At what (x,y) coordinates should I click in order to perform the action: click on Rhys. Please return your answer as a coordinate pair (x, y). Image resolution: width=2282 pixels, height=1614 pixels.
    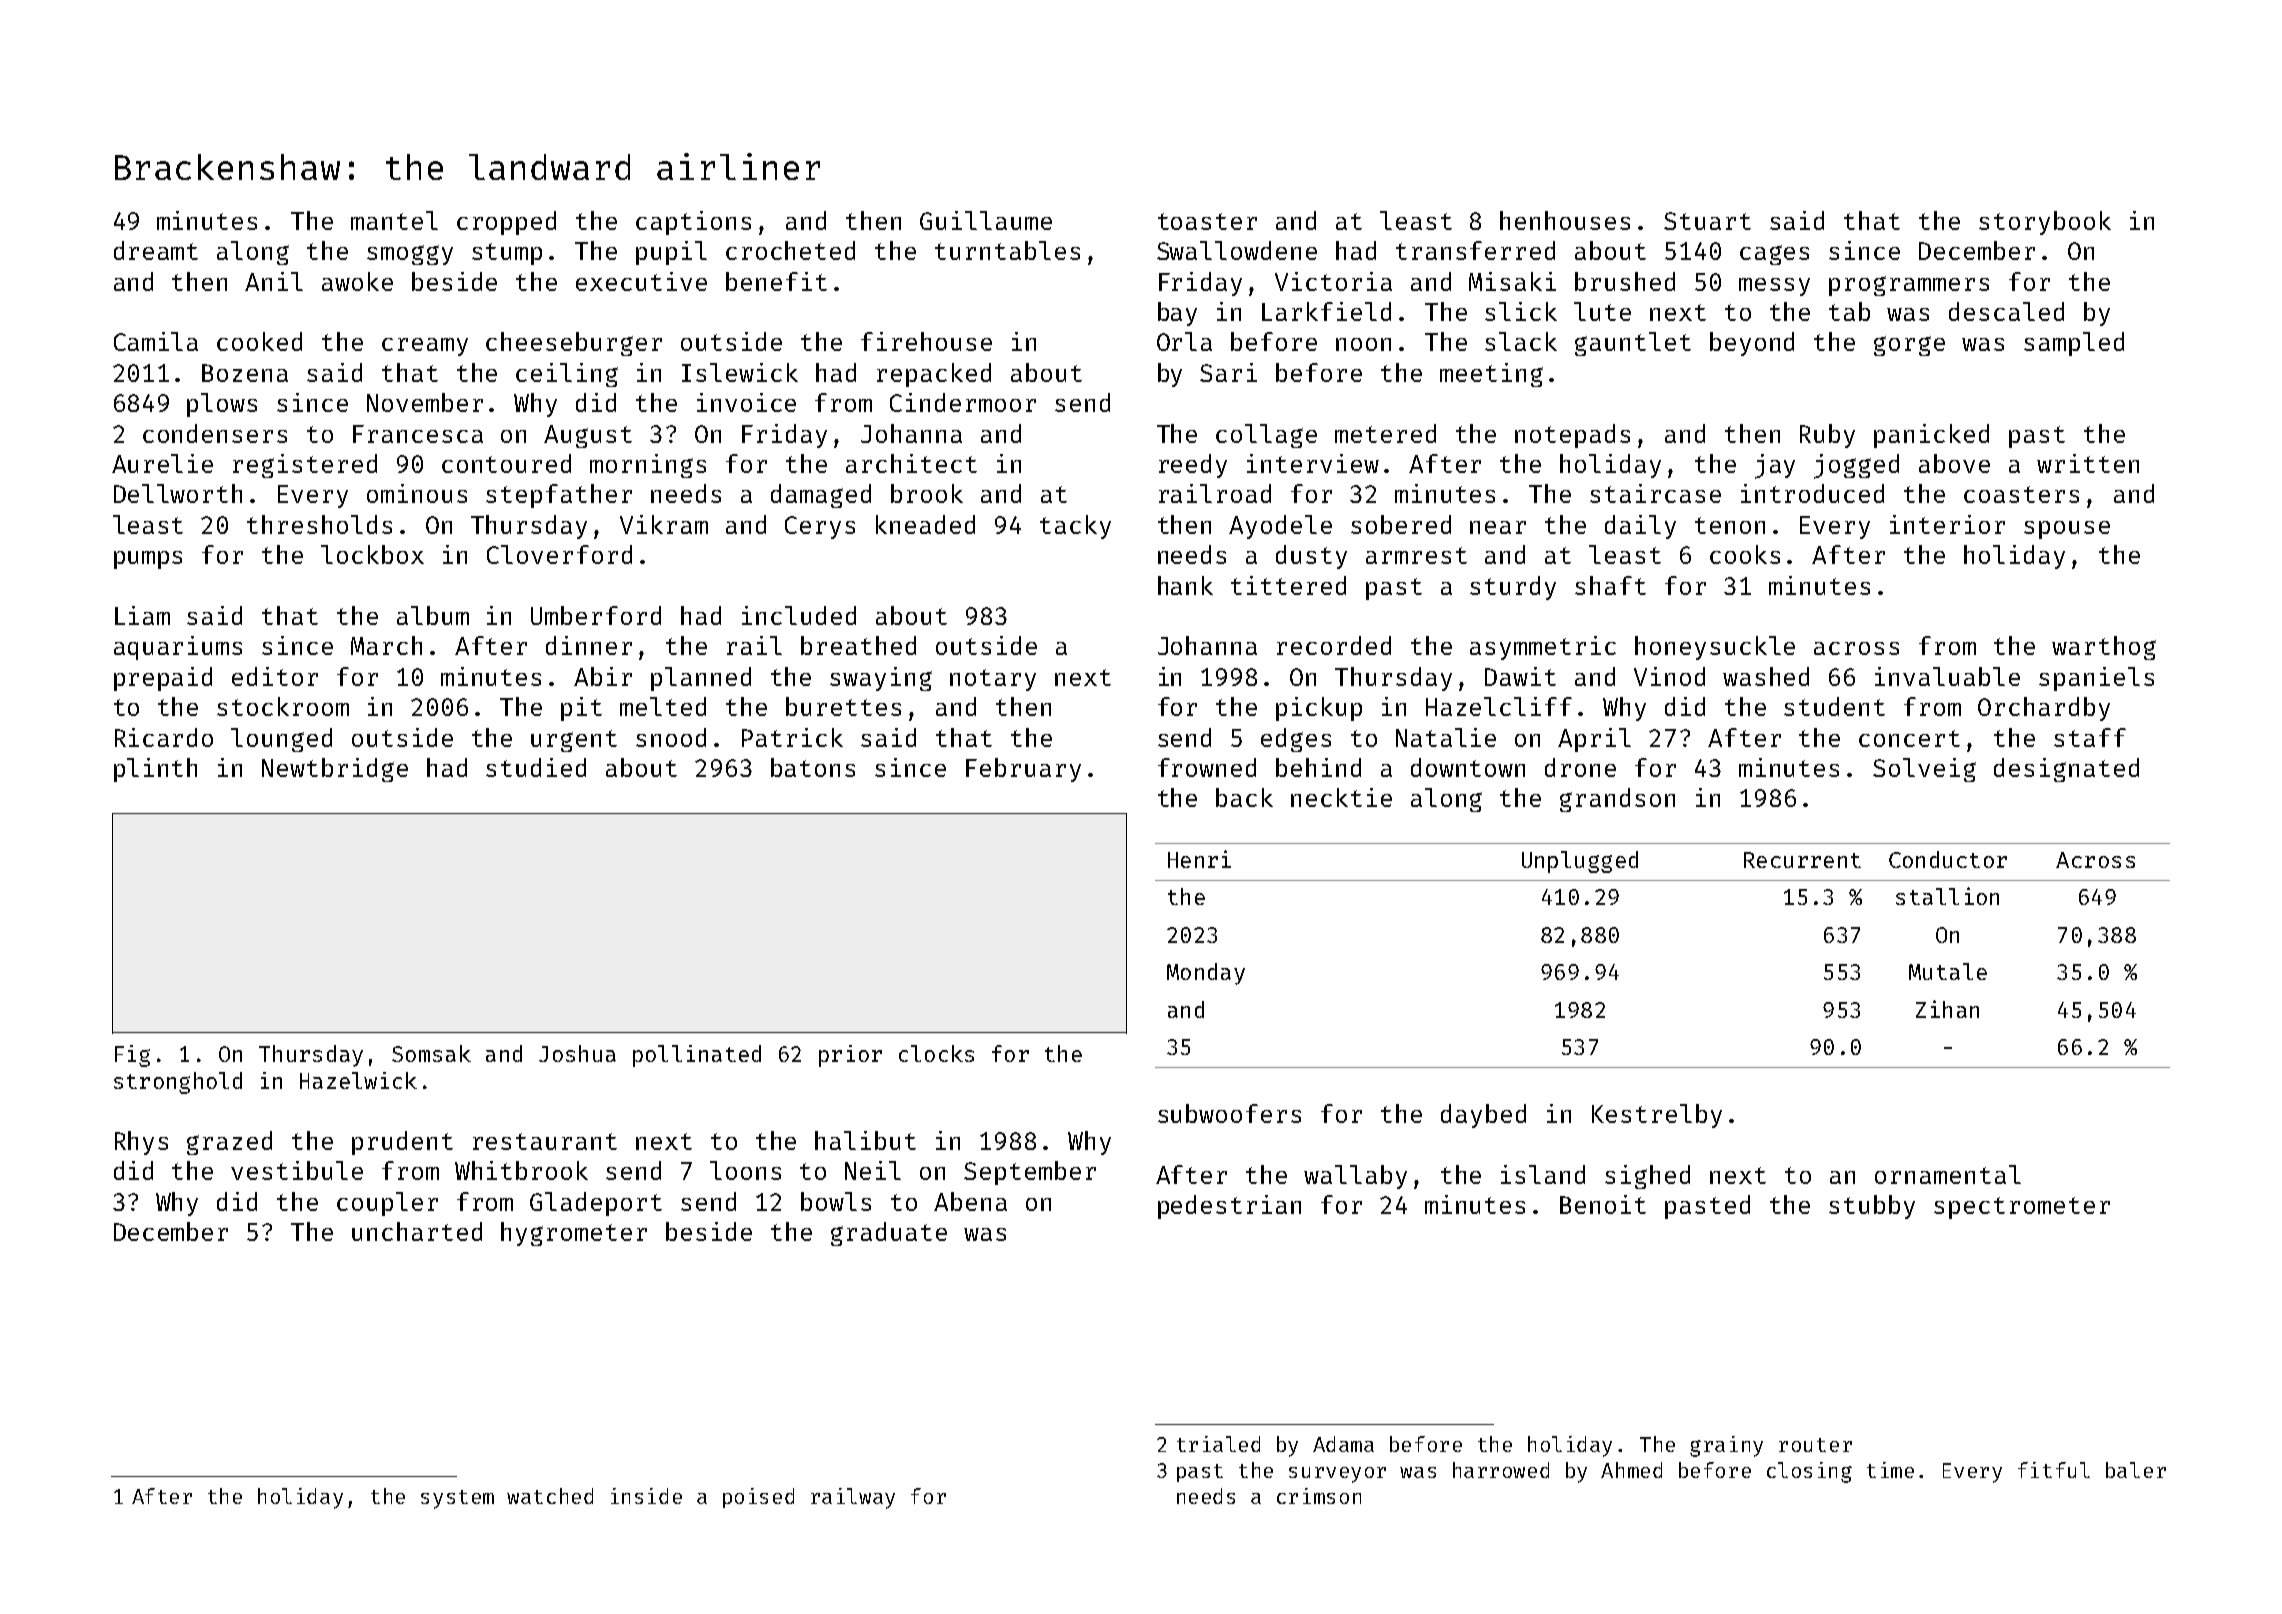
    Looking at the image, I should click on (141, 1143).
